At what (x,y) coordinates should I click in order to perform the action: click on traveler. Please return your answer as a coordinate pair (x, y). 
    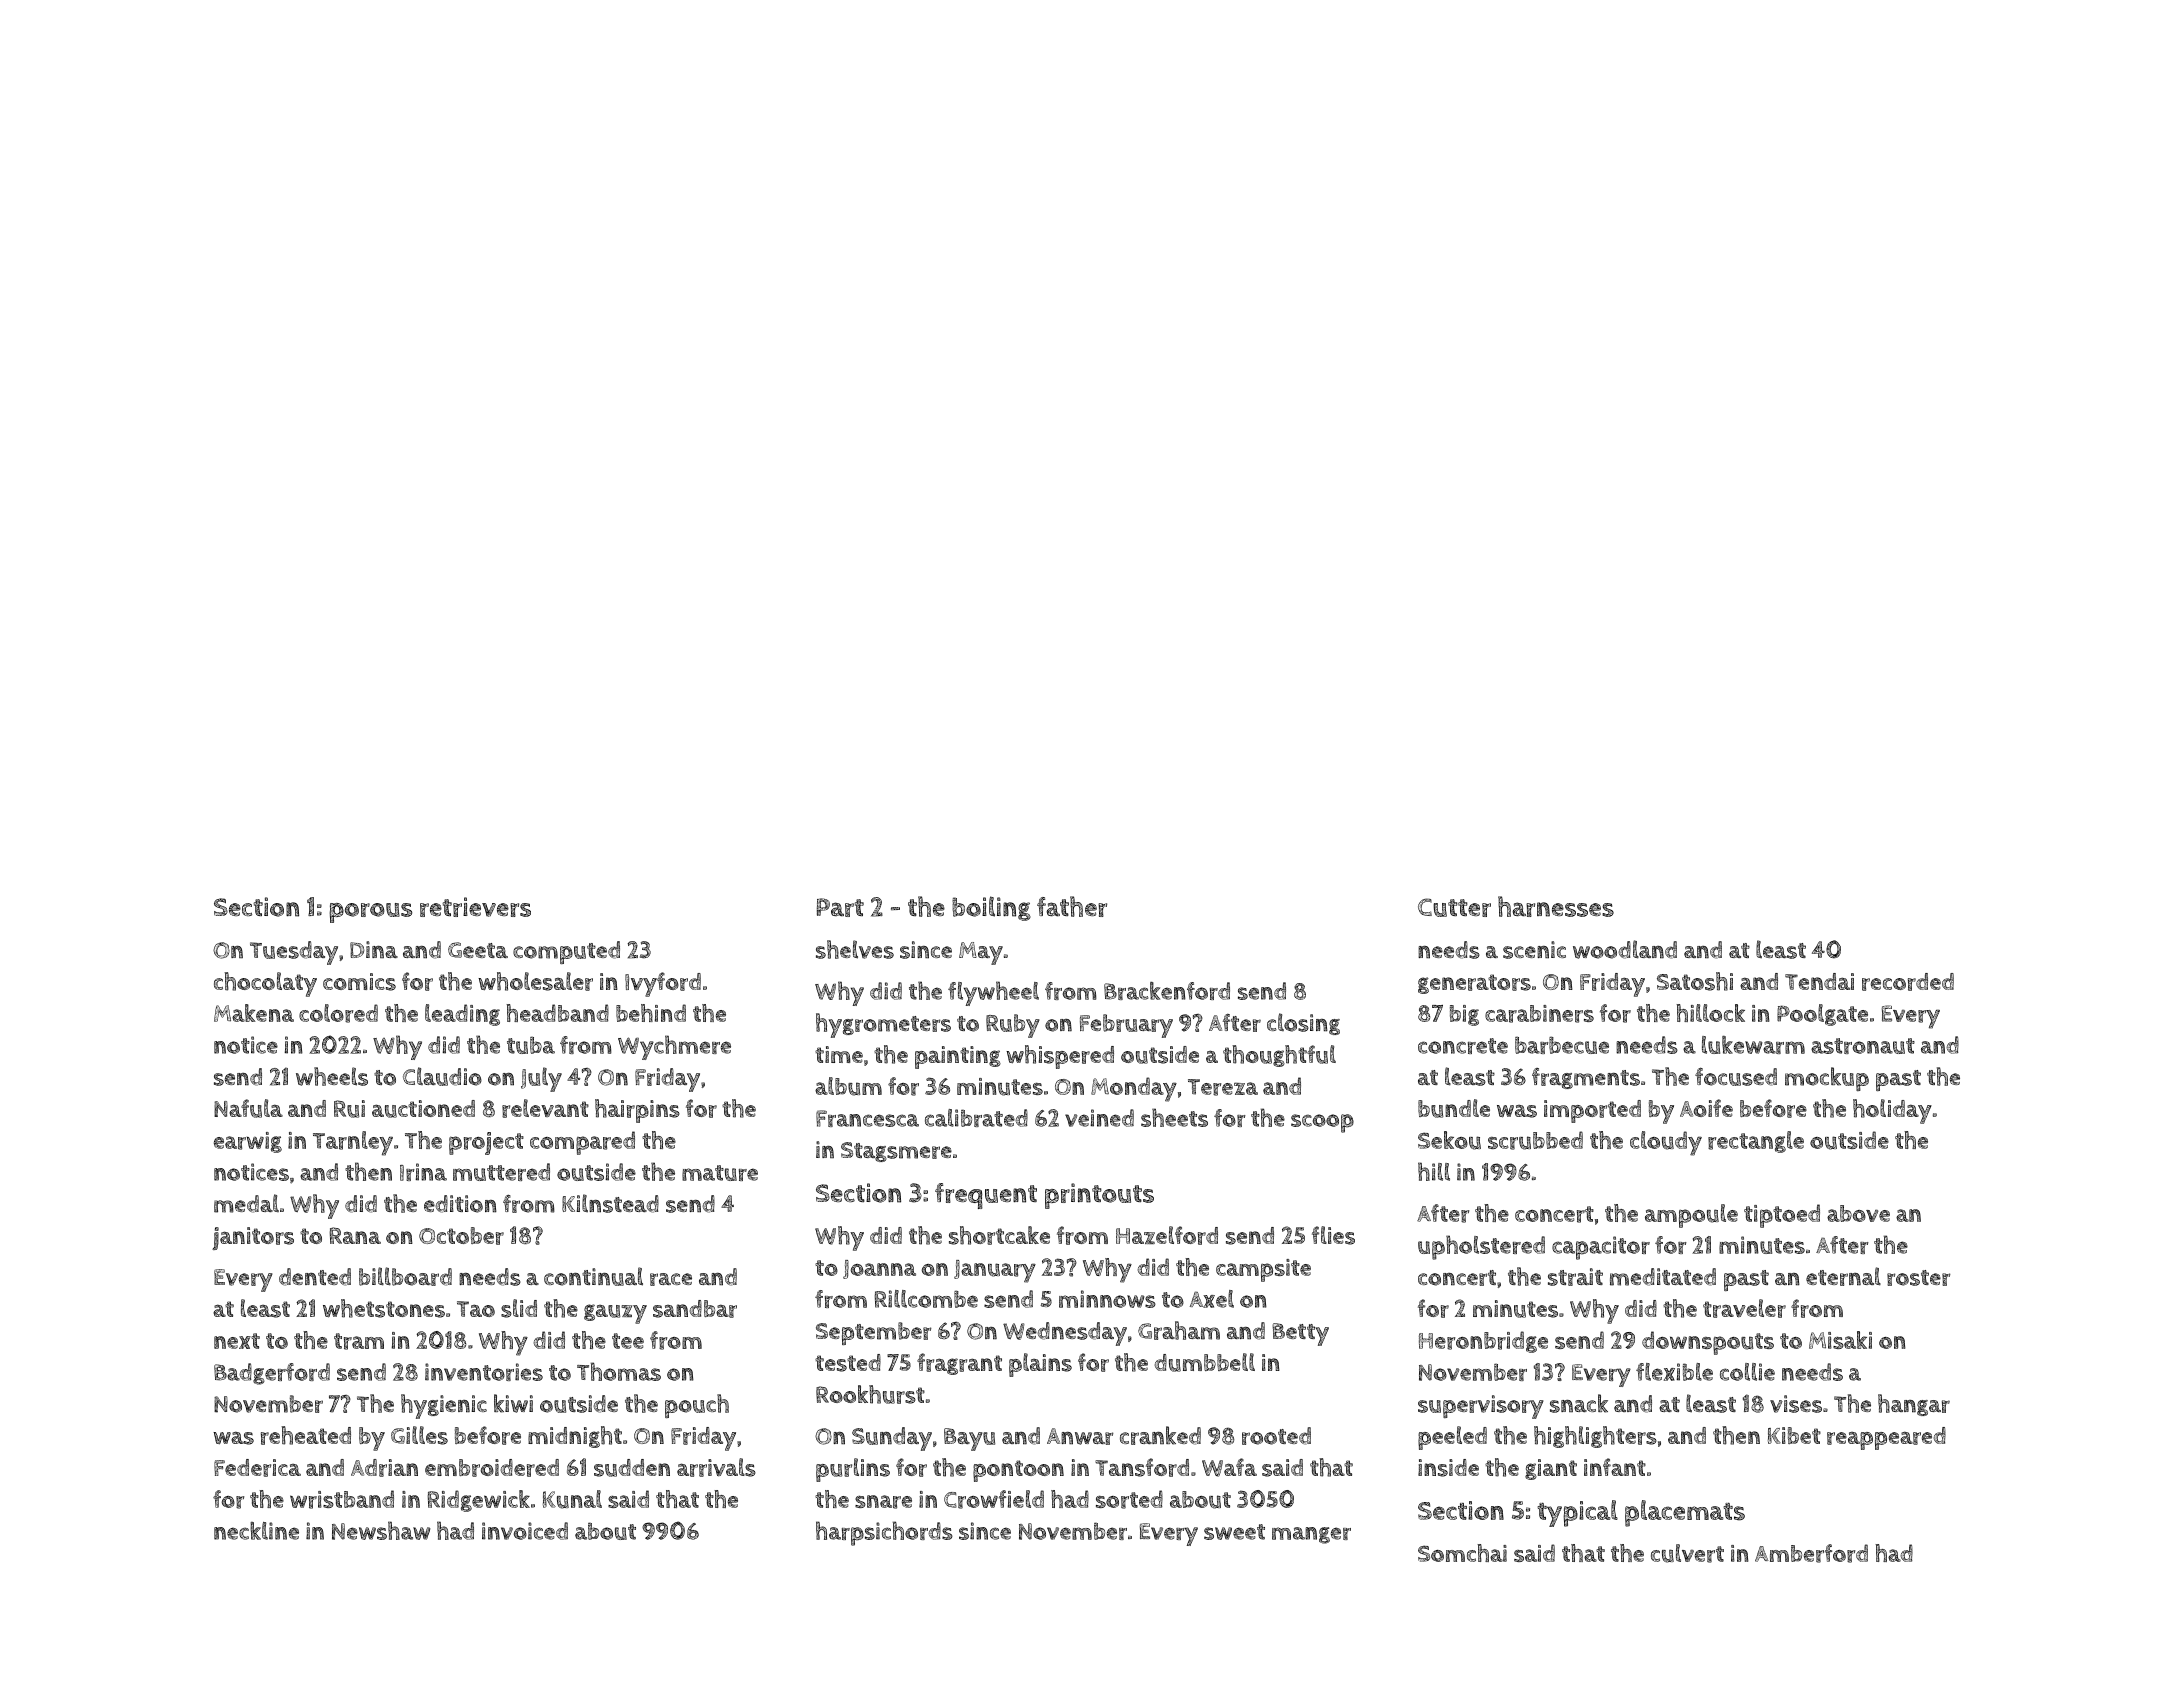
    Looking at the image, I should click on (1744, 1308).
